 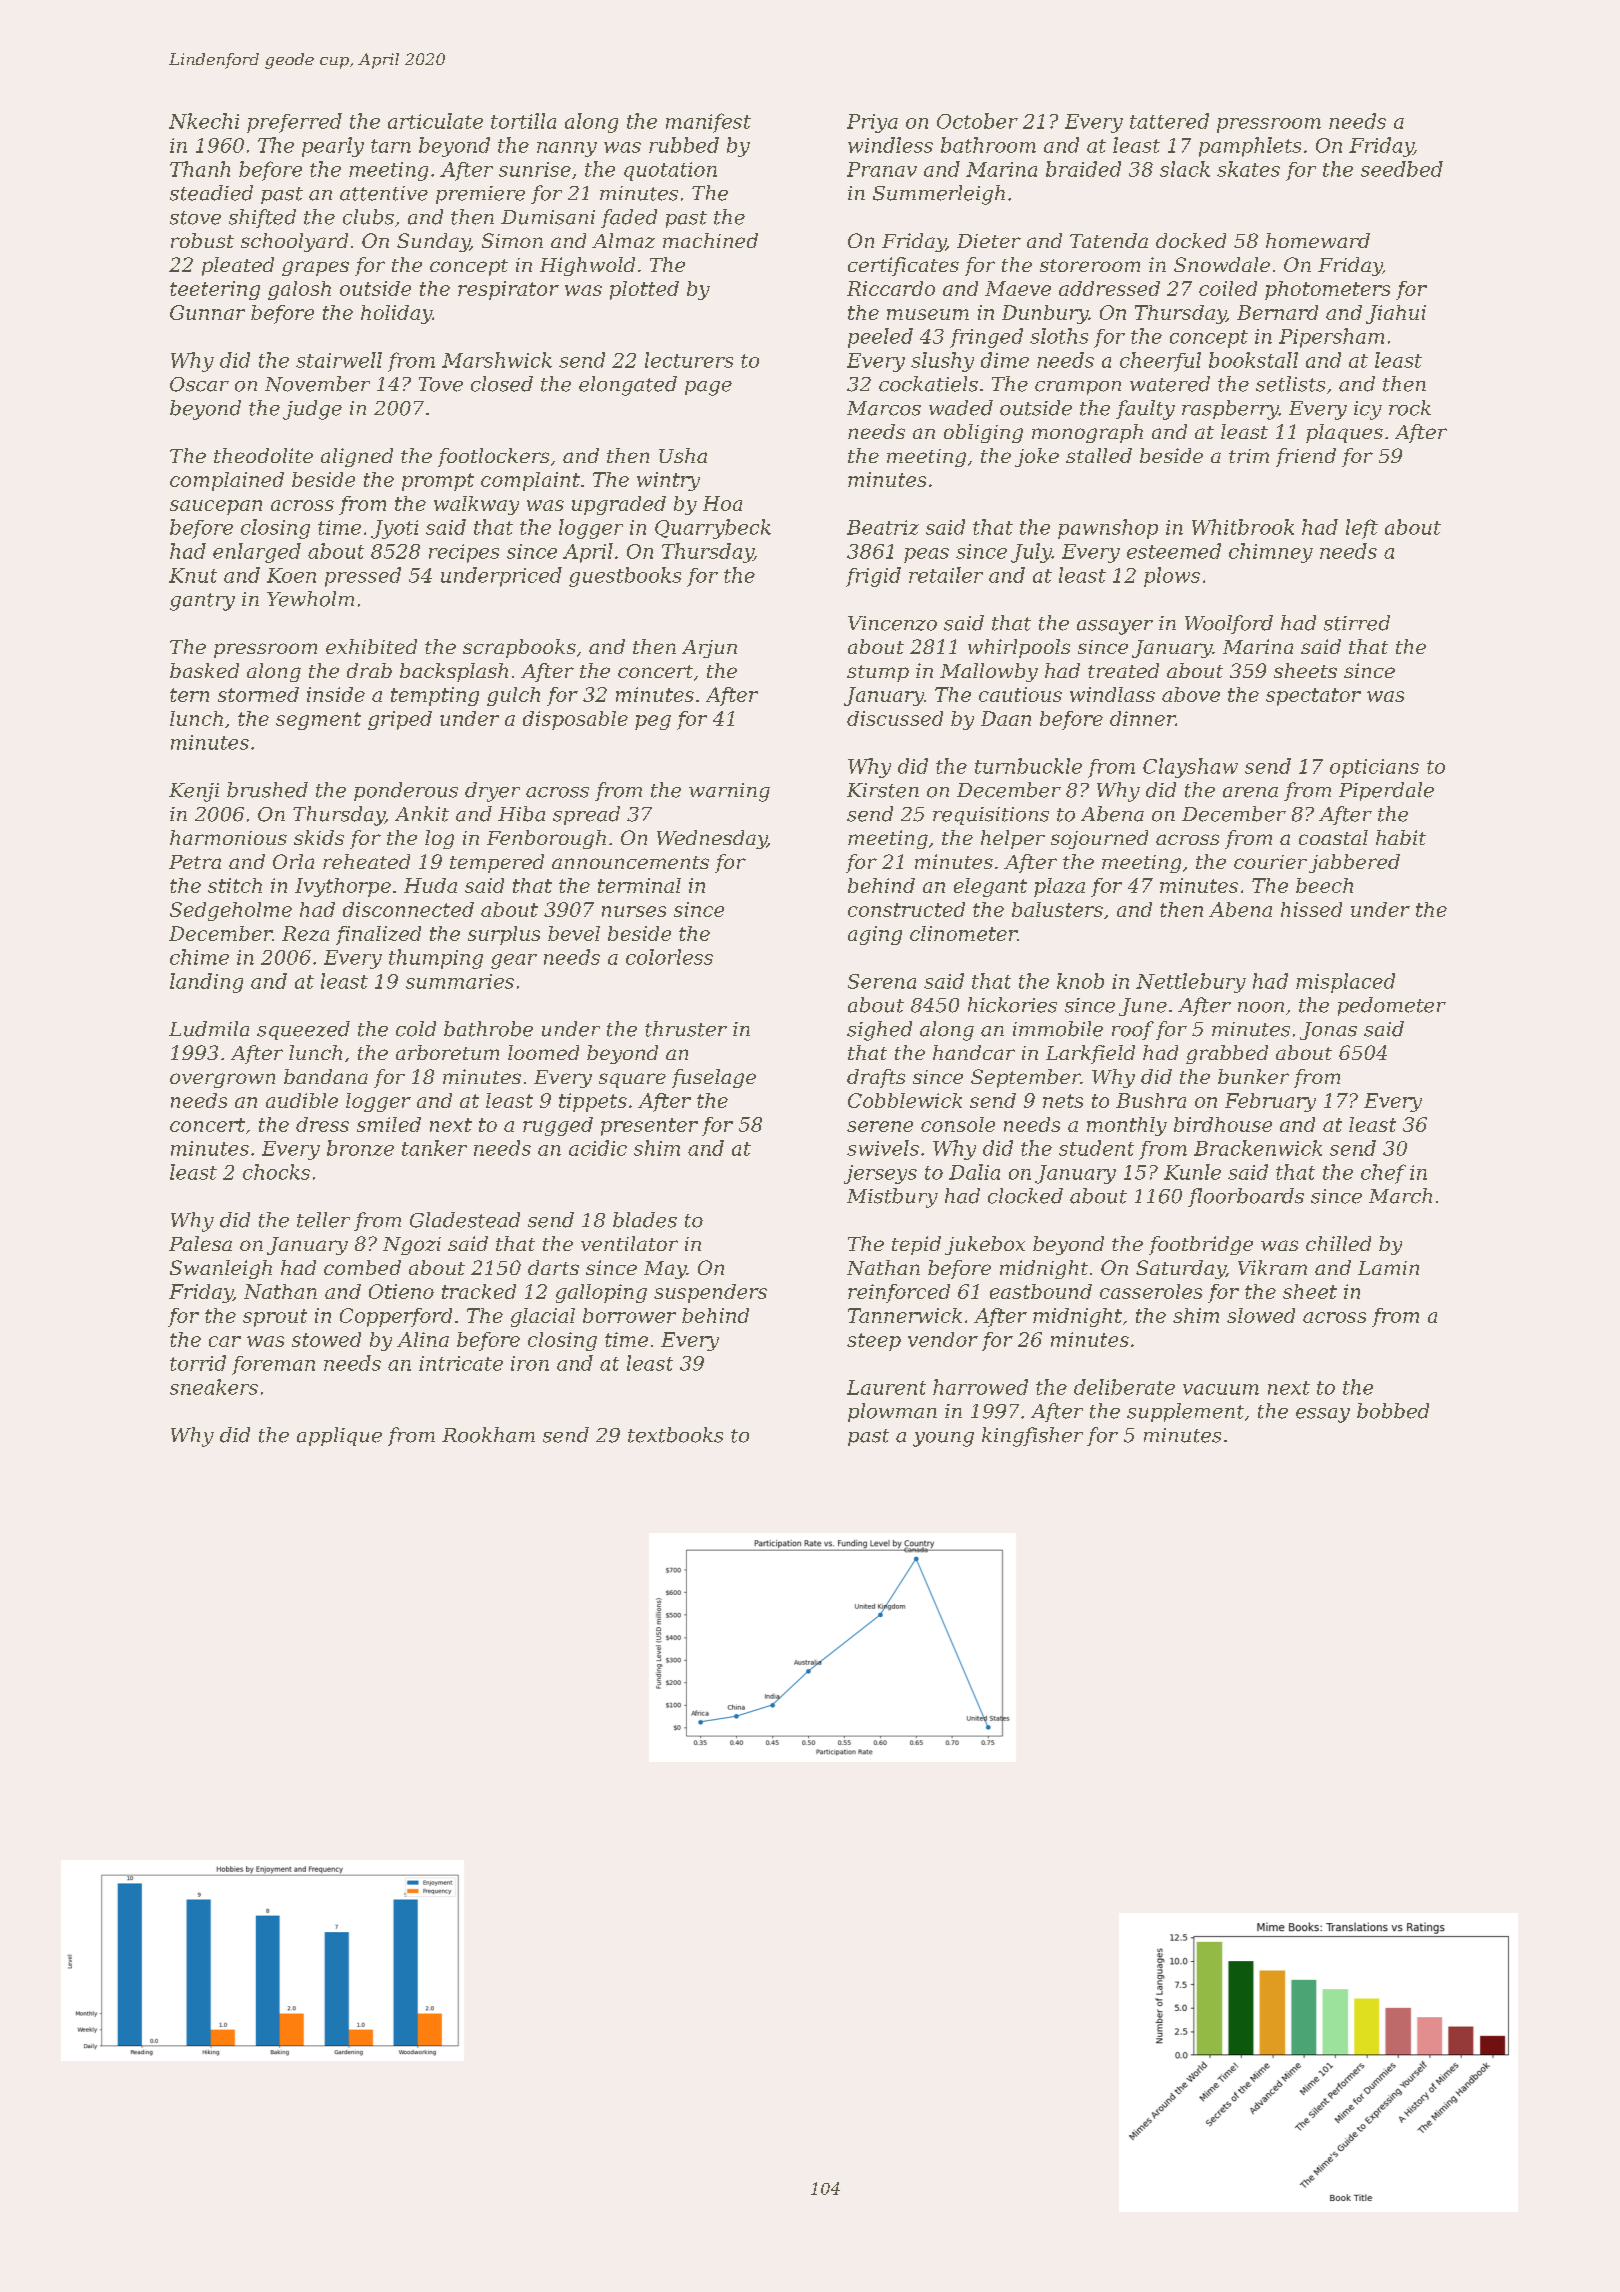 What do you see at coordinates (883, 527) in the screenshot?
I see `Beatriz` at bounding box center [883, 527].
